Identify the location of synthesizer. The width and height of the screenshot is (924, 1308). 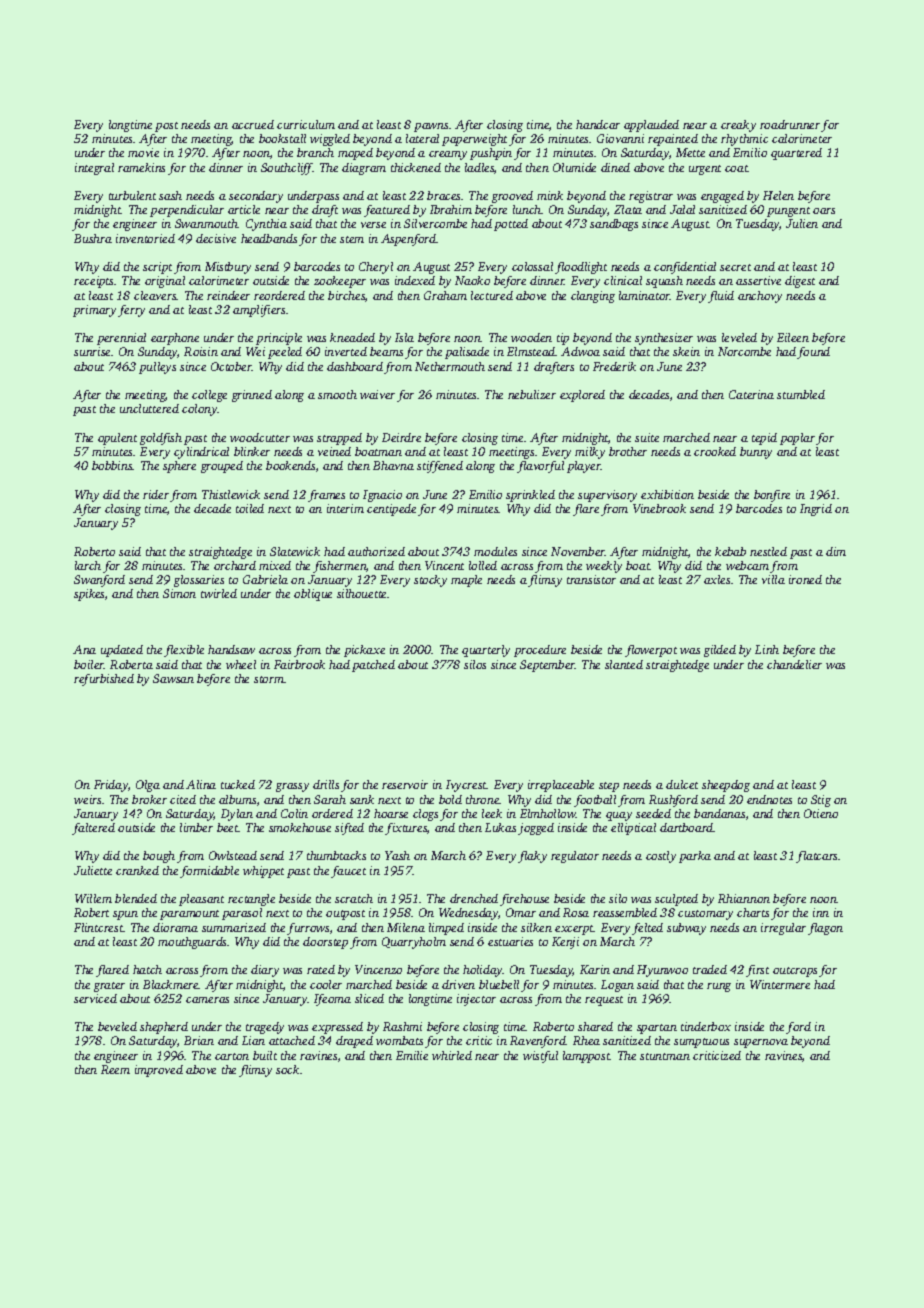
(664, 339).
